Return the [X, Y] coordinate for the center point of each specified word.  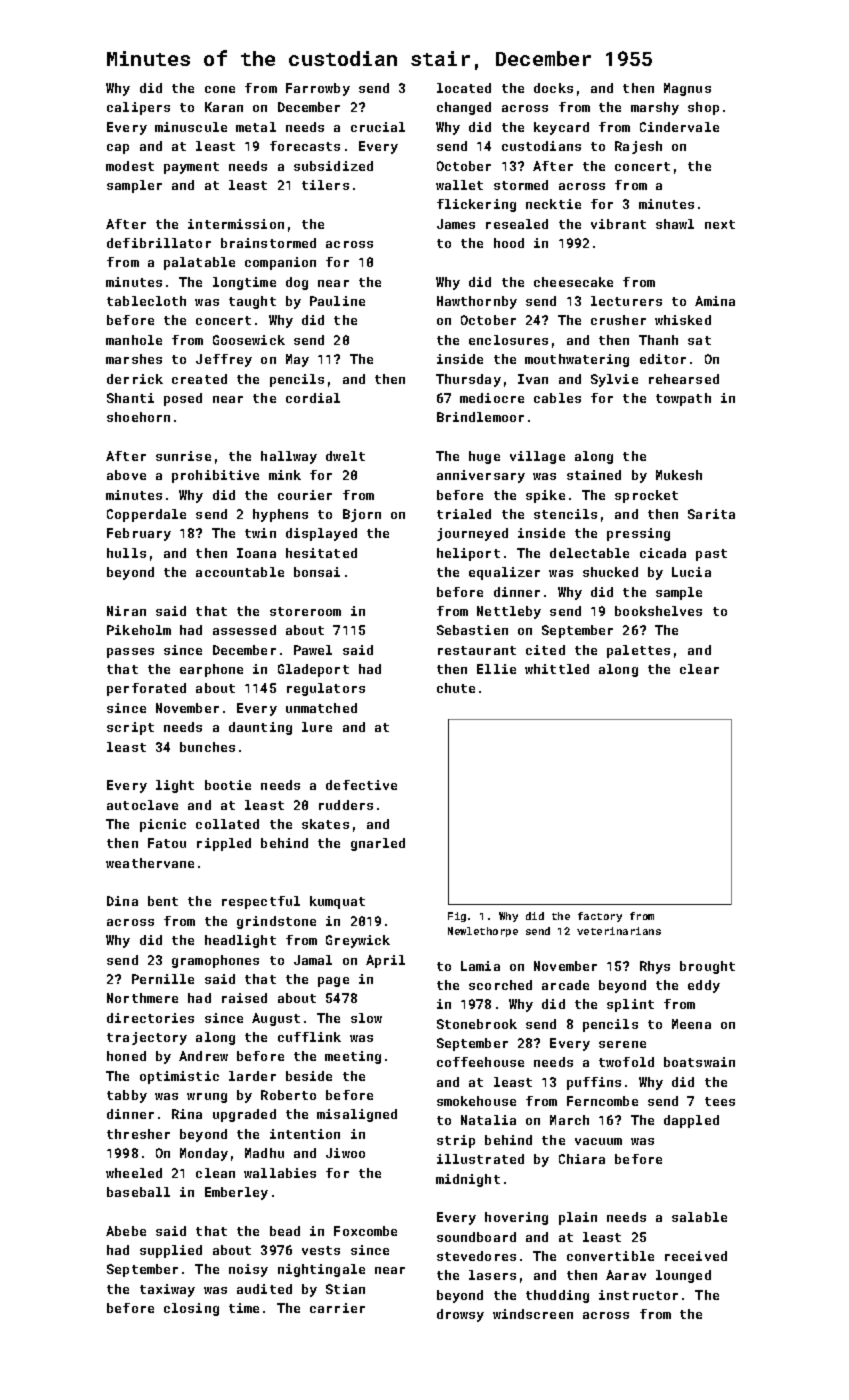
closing [191, 1309]
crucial [378, 127]
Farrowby [318, 89]
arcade [565, 985]
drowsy [460, 1315]
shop [703, 108]
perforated [146, 689]
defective [361, 785]
